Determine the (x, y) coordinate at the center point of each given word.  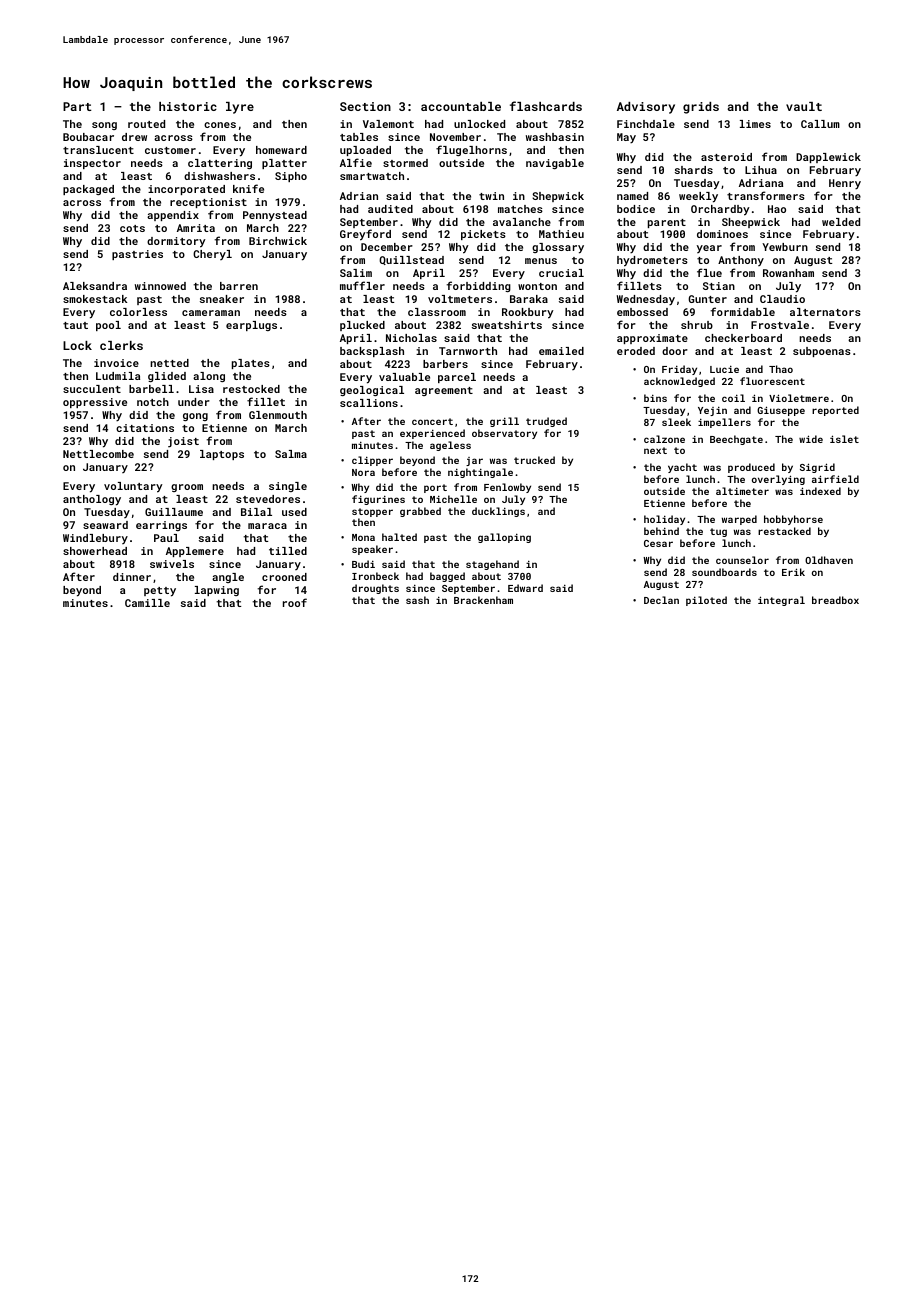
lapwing (217, 591)
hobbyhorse (793, 520)
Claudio (782, 299)
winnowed (160, 286)
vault (804, 106)
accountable (461, 106)
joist (183, 442)
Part (77, 106)
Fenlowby (507, 488)
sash (417, 600)
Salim (356, 273)
